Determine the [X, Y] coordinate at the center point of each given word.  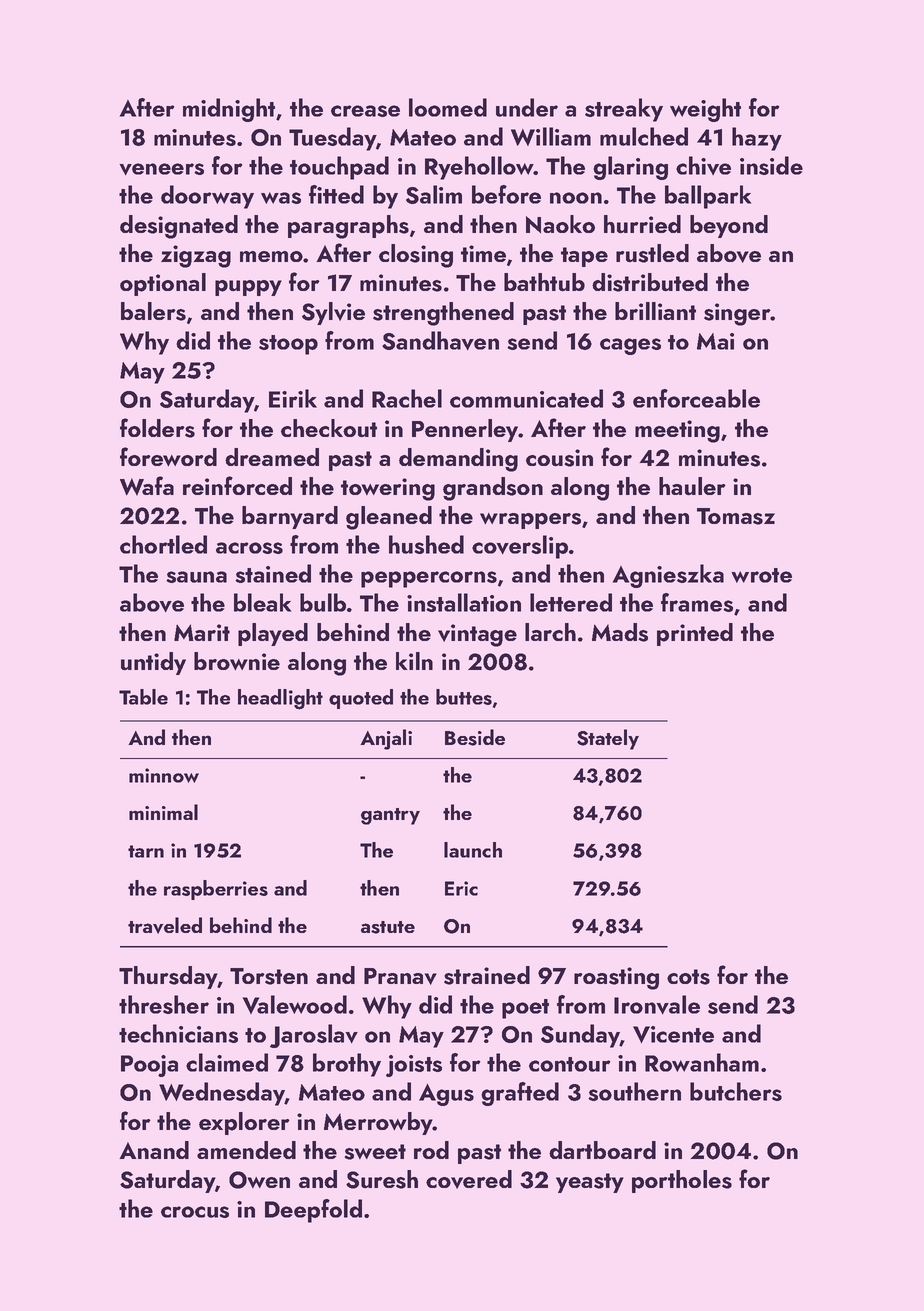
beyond [729, 226]
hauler [692, 486]
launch [473, 850]
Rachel [407, 398]
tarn [146, 851]
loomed [448, 107]
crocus [195, 1212]
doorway [207, 197]
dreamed [272, 457]
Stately [608, 739]
